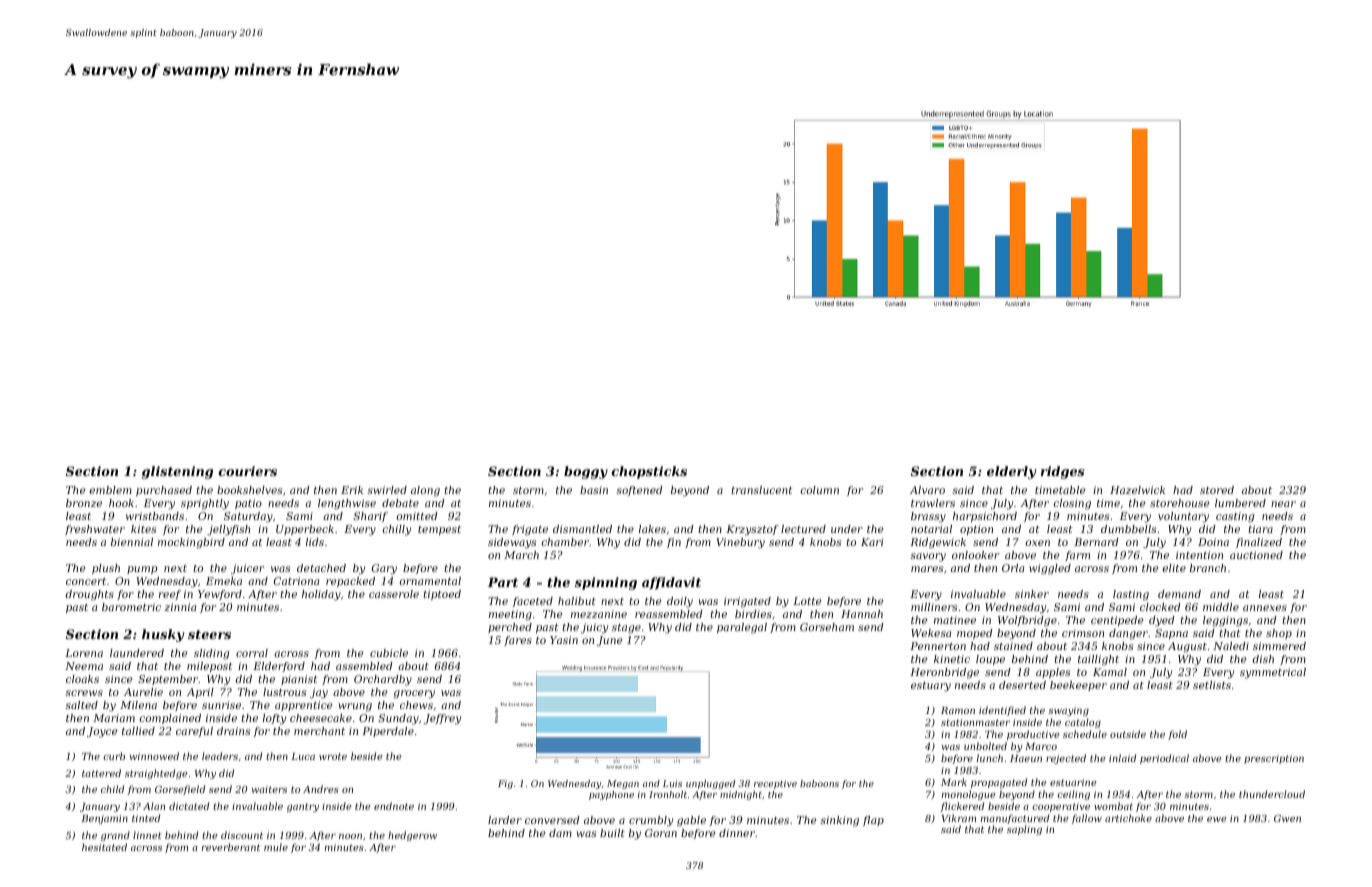 The image size is (1372, 887). I want to click on basin, so click(594, 490).
